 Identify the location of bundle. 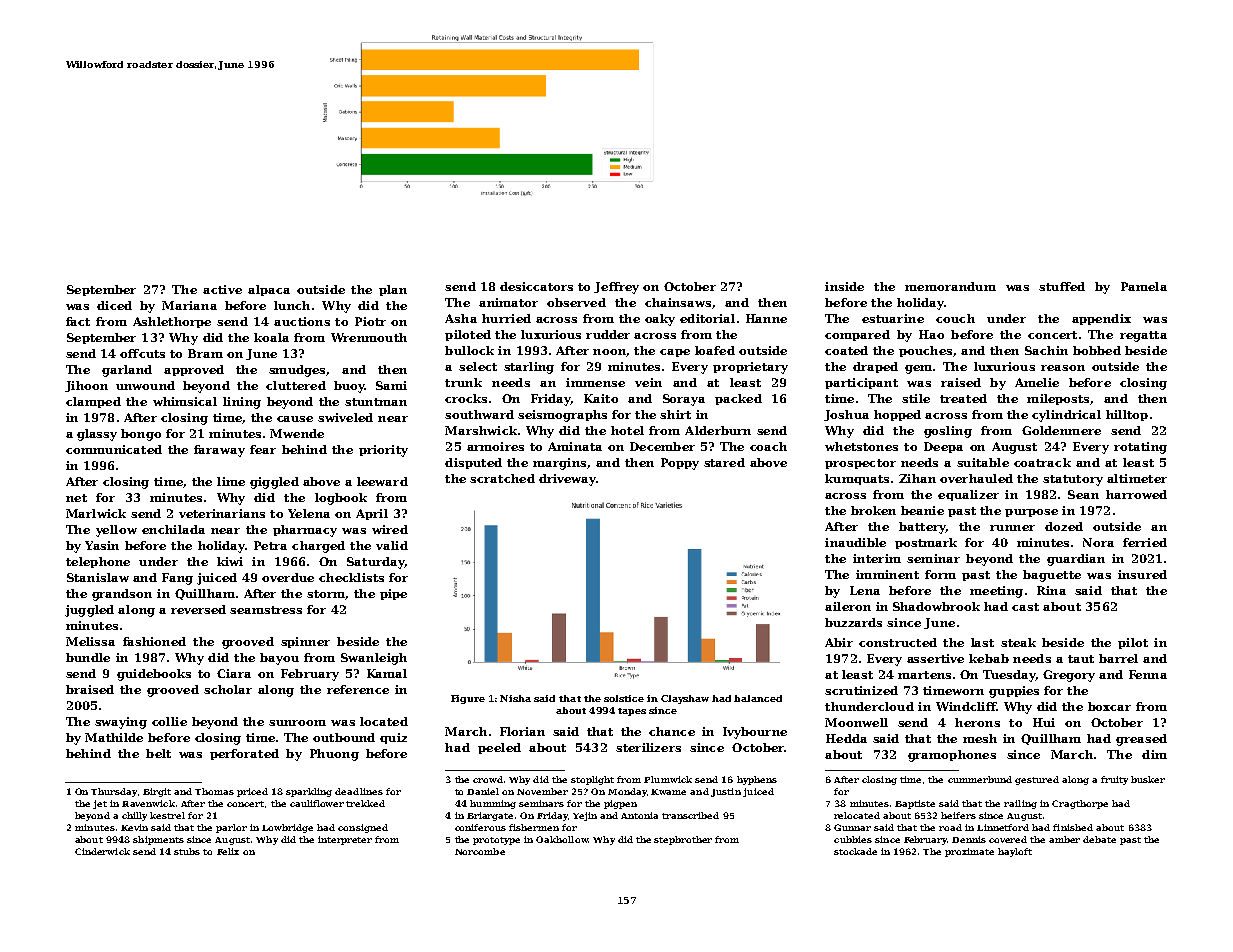
(88, 657).
